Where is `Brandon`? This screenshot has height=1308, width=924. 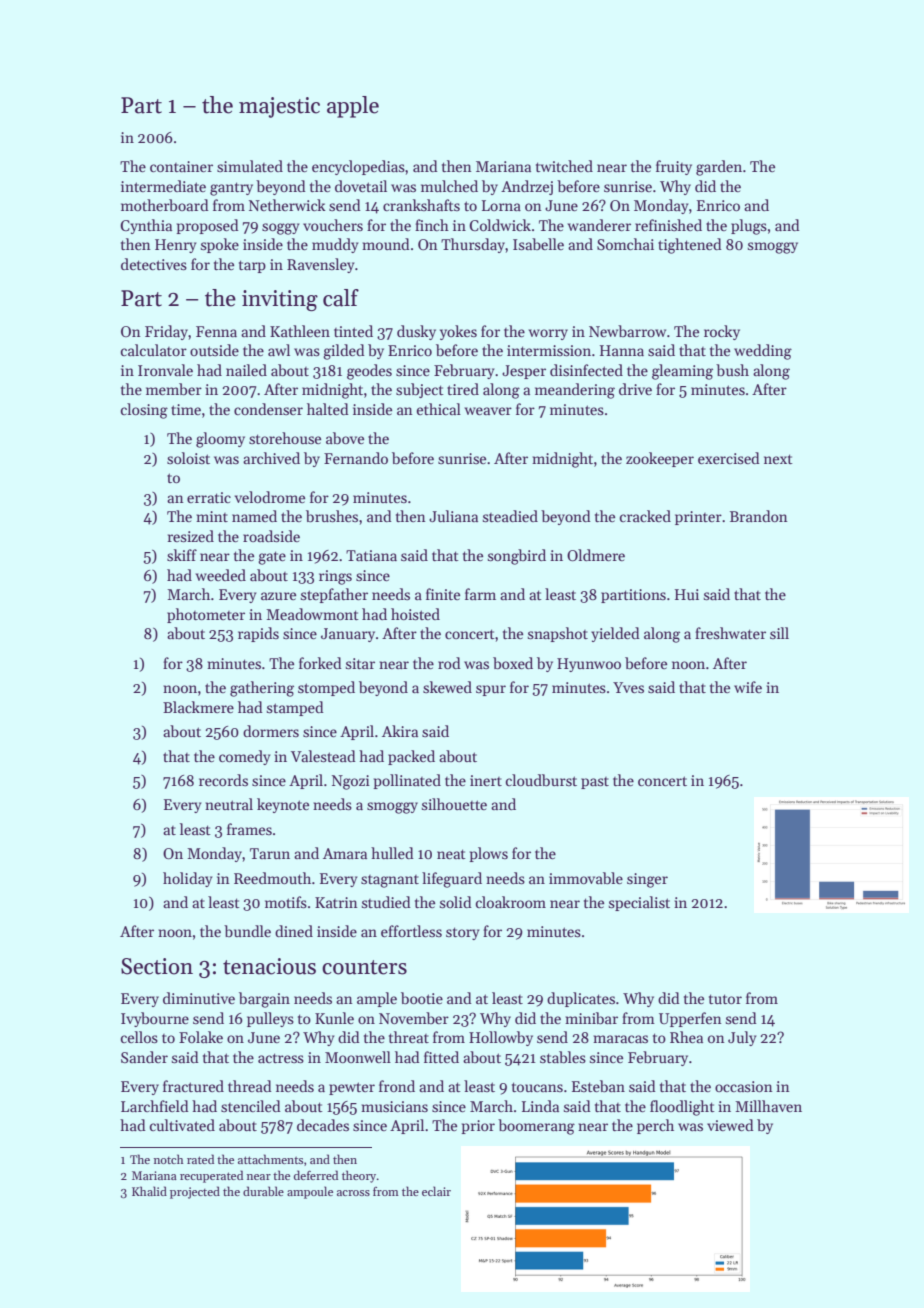
Brandon is located at coordinates (759, 516).
